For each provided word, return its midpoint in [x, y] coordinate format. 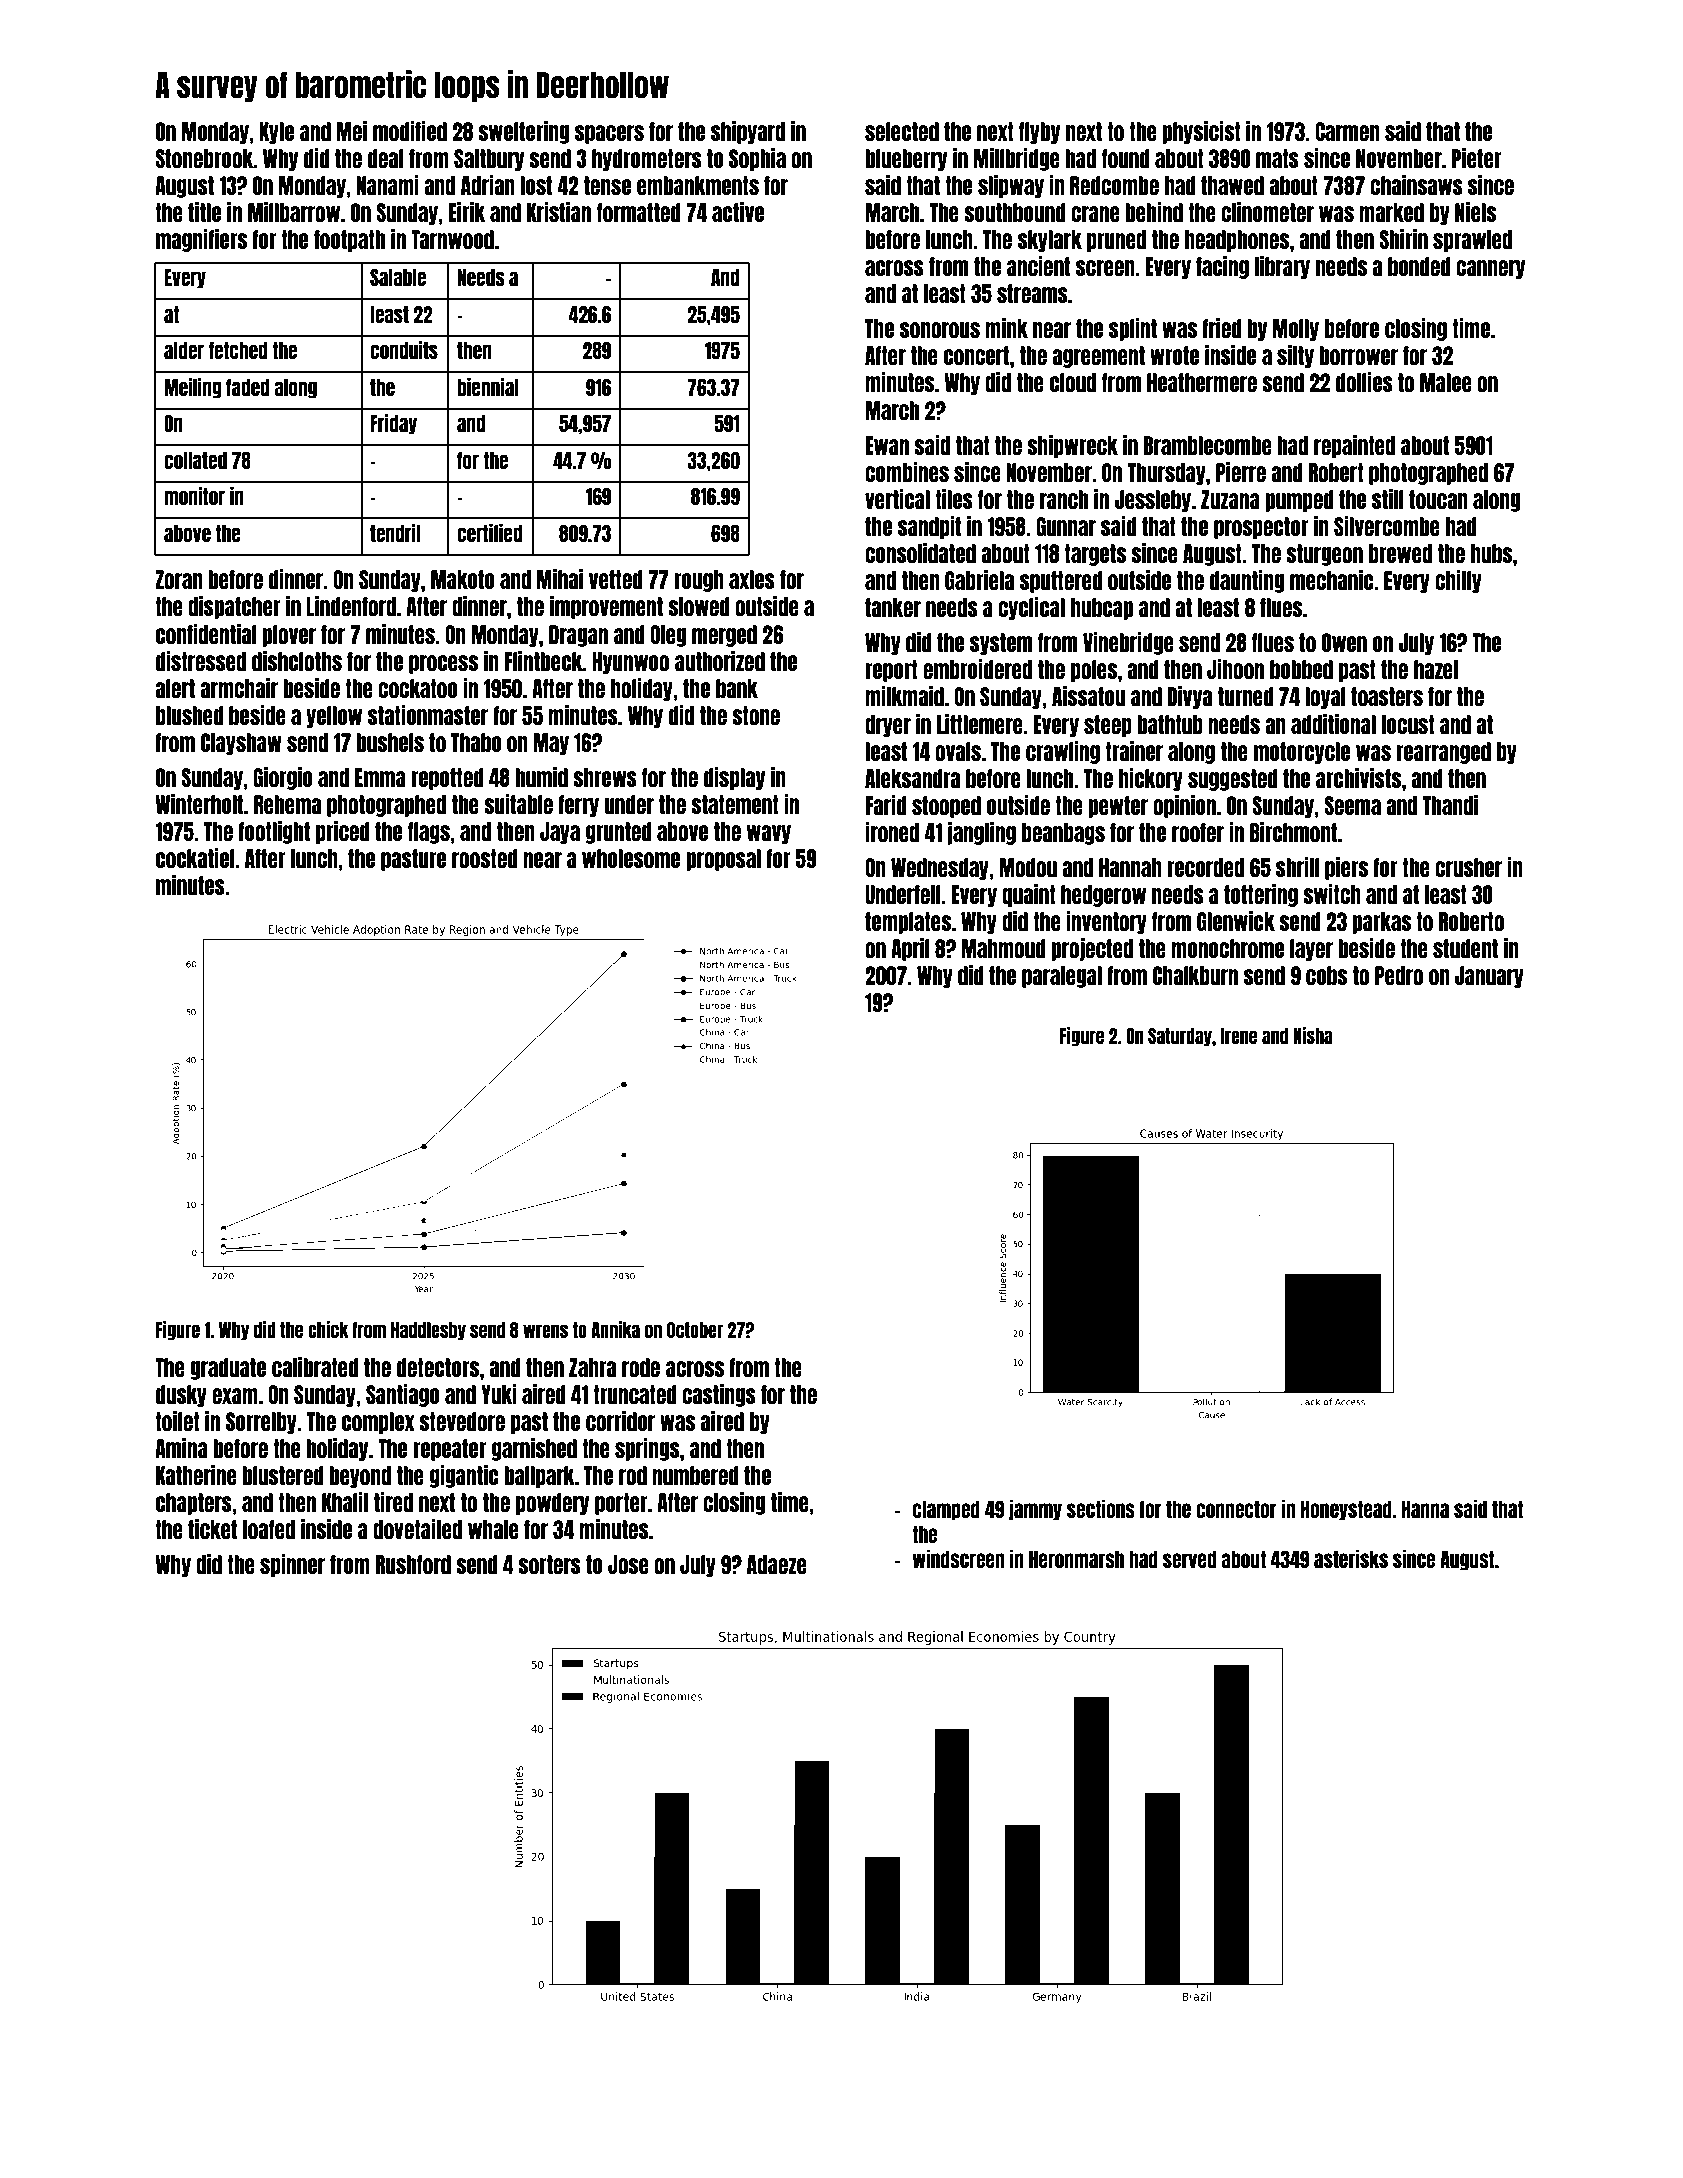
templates [908, 923]
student [1465, 948]
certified [489, 533]
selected [902, 131]
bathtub [1170, 724]
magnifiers [201, 240]
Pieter [1477, 158]
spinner [292, 1565]
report [891, 671]
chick [328, 1329]
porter [621, 1504]
